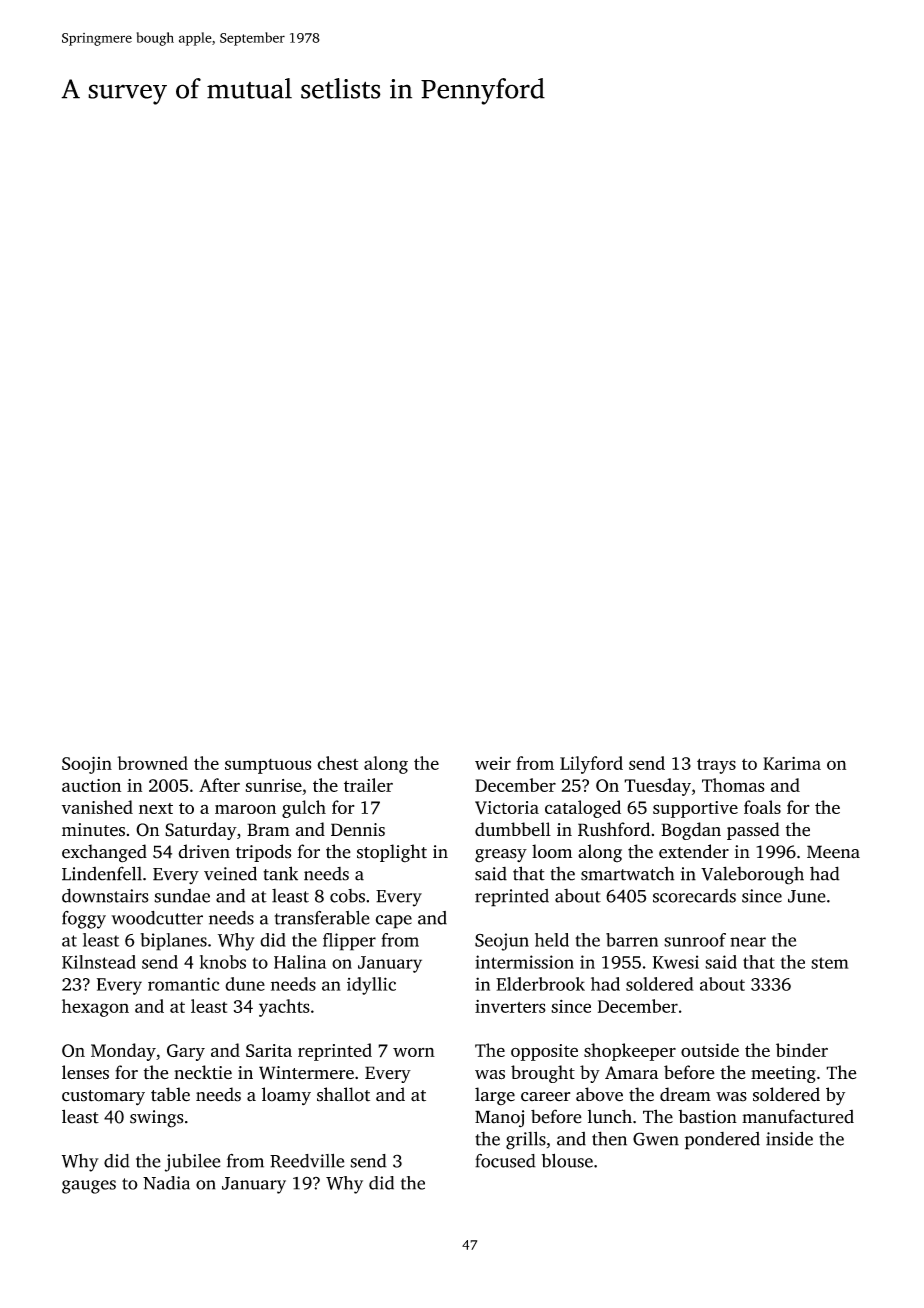  I want to click on Soojin, so click(87, 765).
